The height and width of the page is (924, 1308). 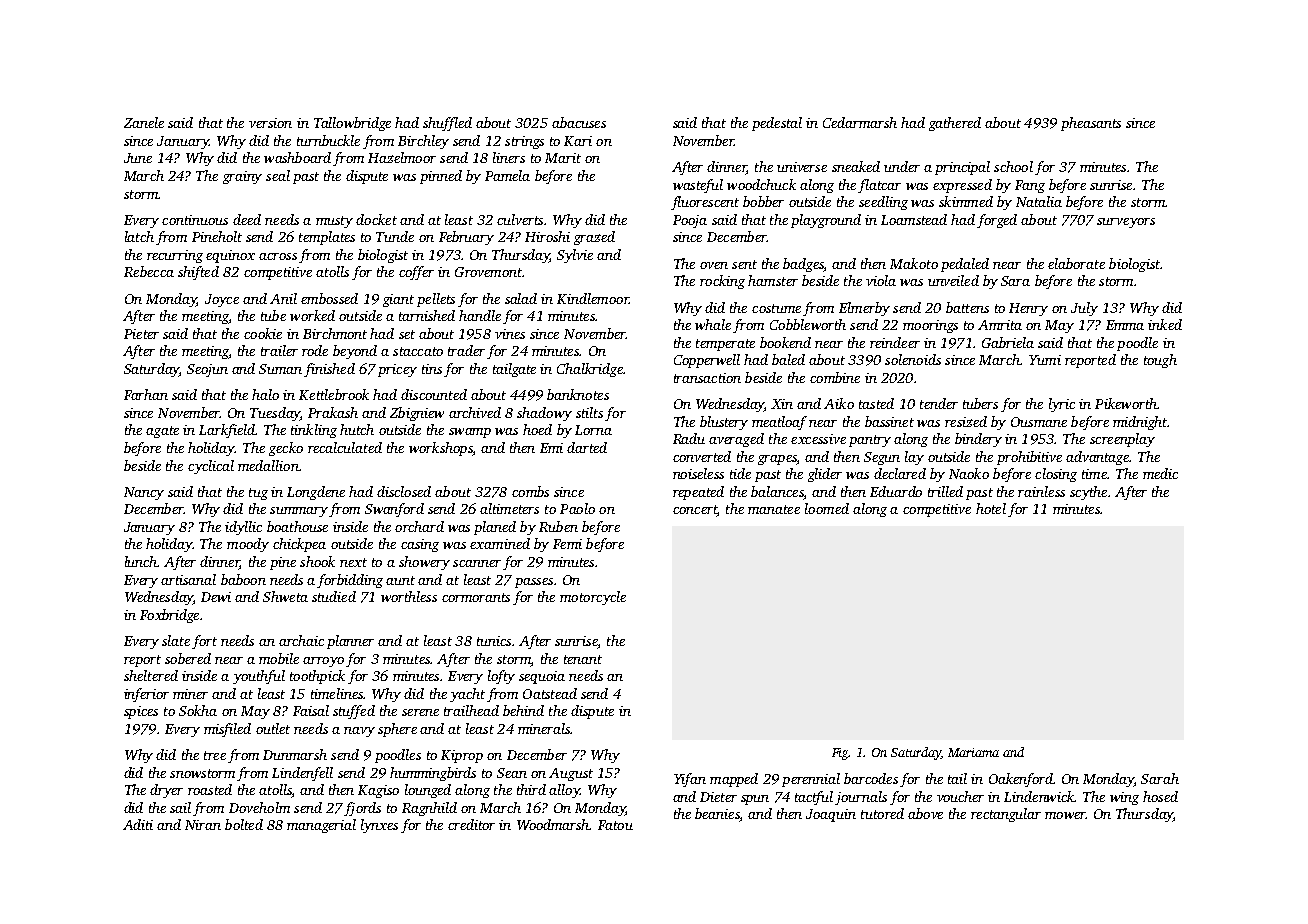 I want to click on hotel, so click(x=991, y=508).
